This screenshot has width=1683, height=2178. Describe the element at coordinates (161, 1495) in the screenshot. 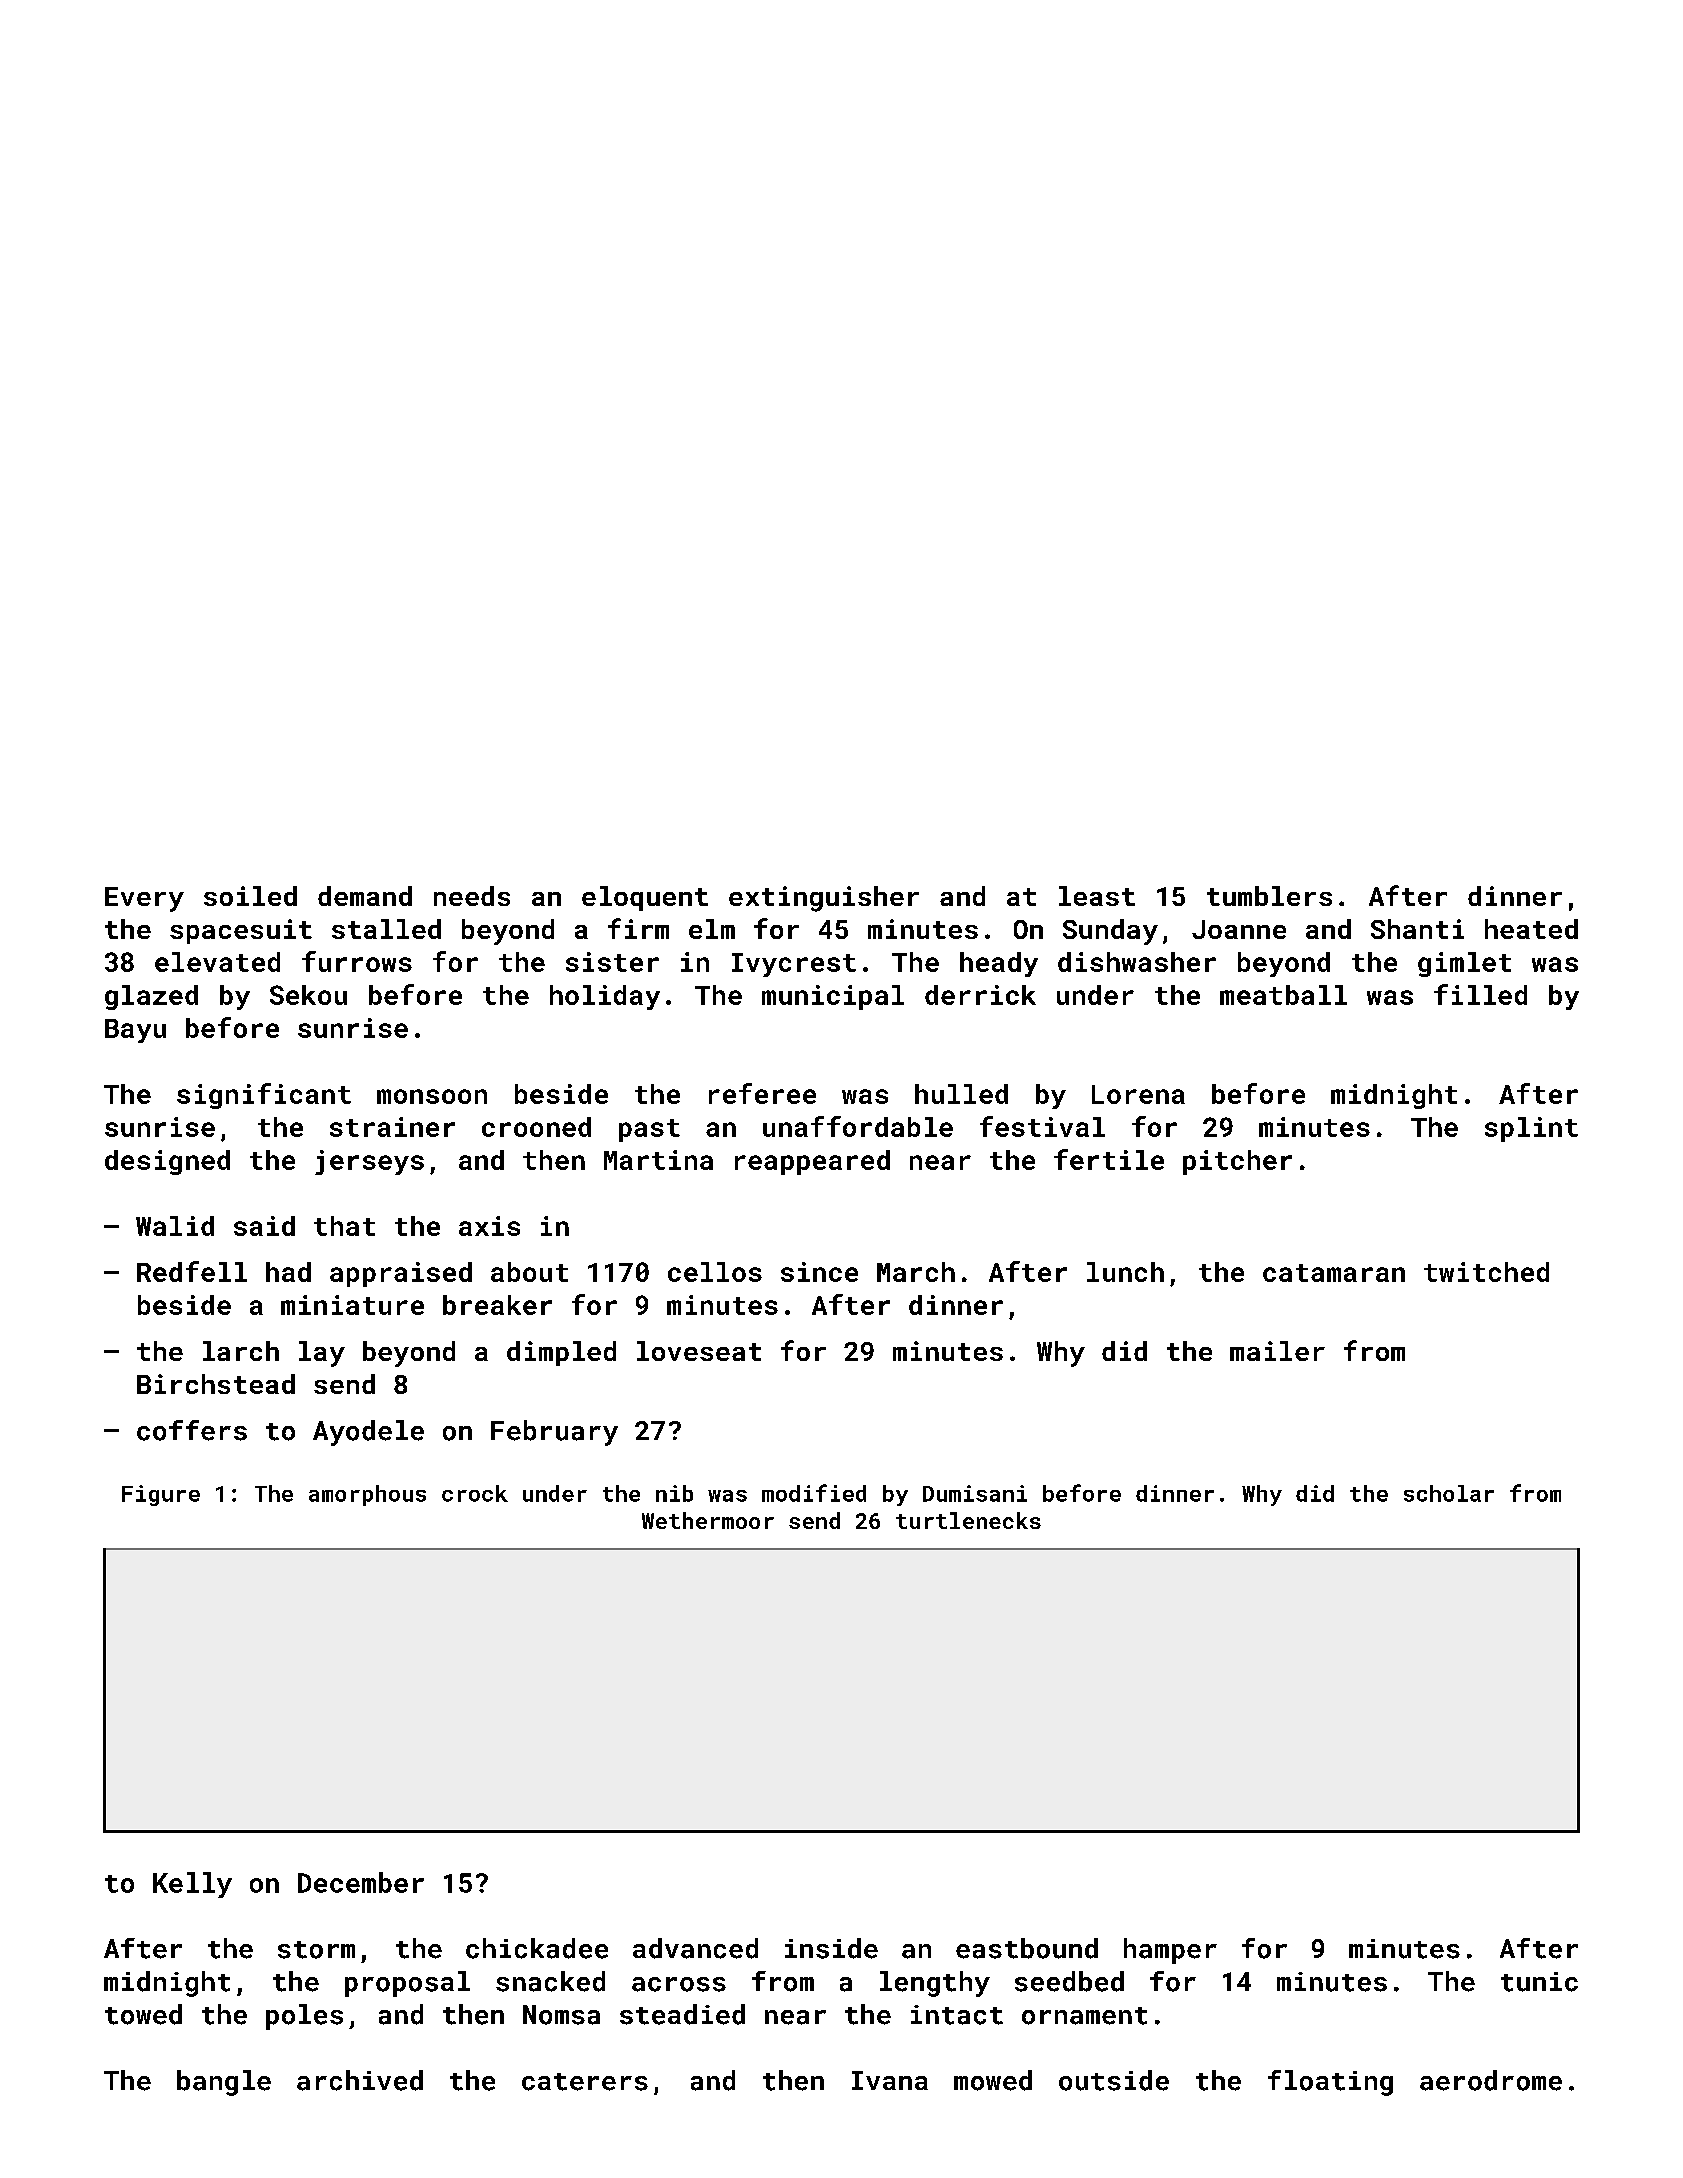

I see `Figure` at that location.
